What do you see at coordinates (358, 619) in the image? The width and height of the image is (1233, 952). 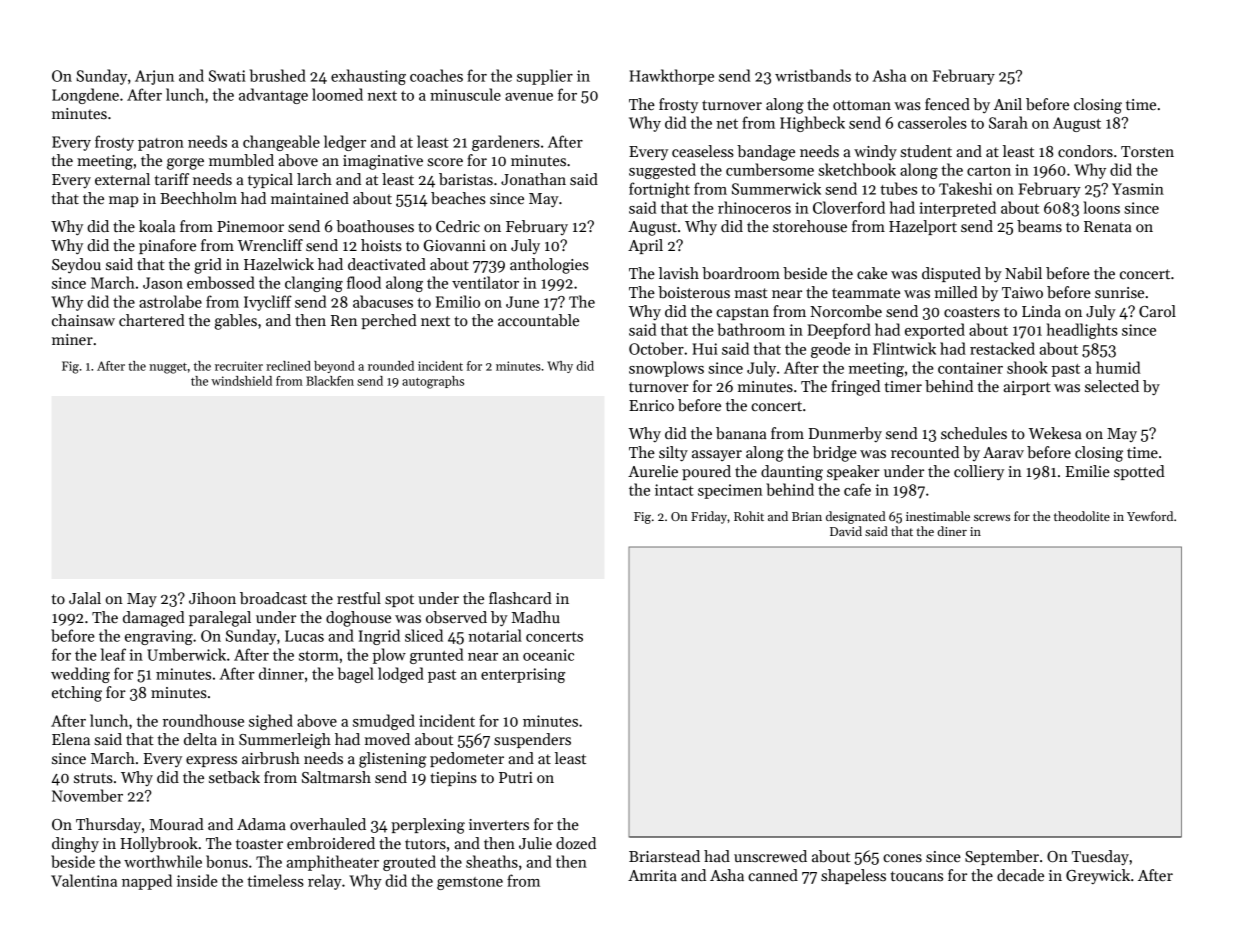 I see `doghouse` at bounding box center [358, 619].
